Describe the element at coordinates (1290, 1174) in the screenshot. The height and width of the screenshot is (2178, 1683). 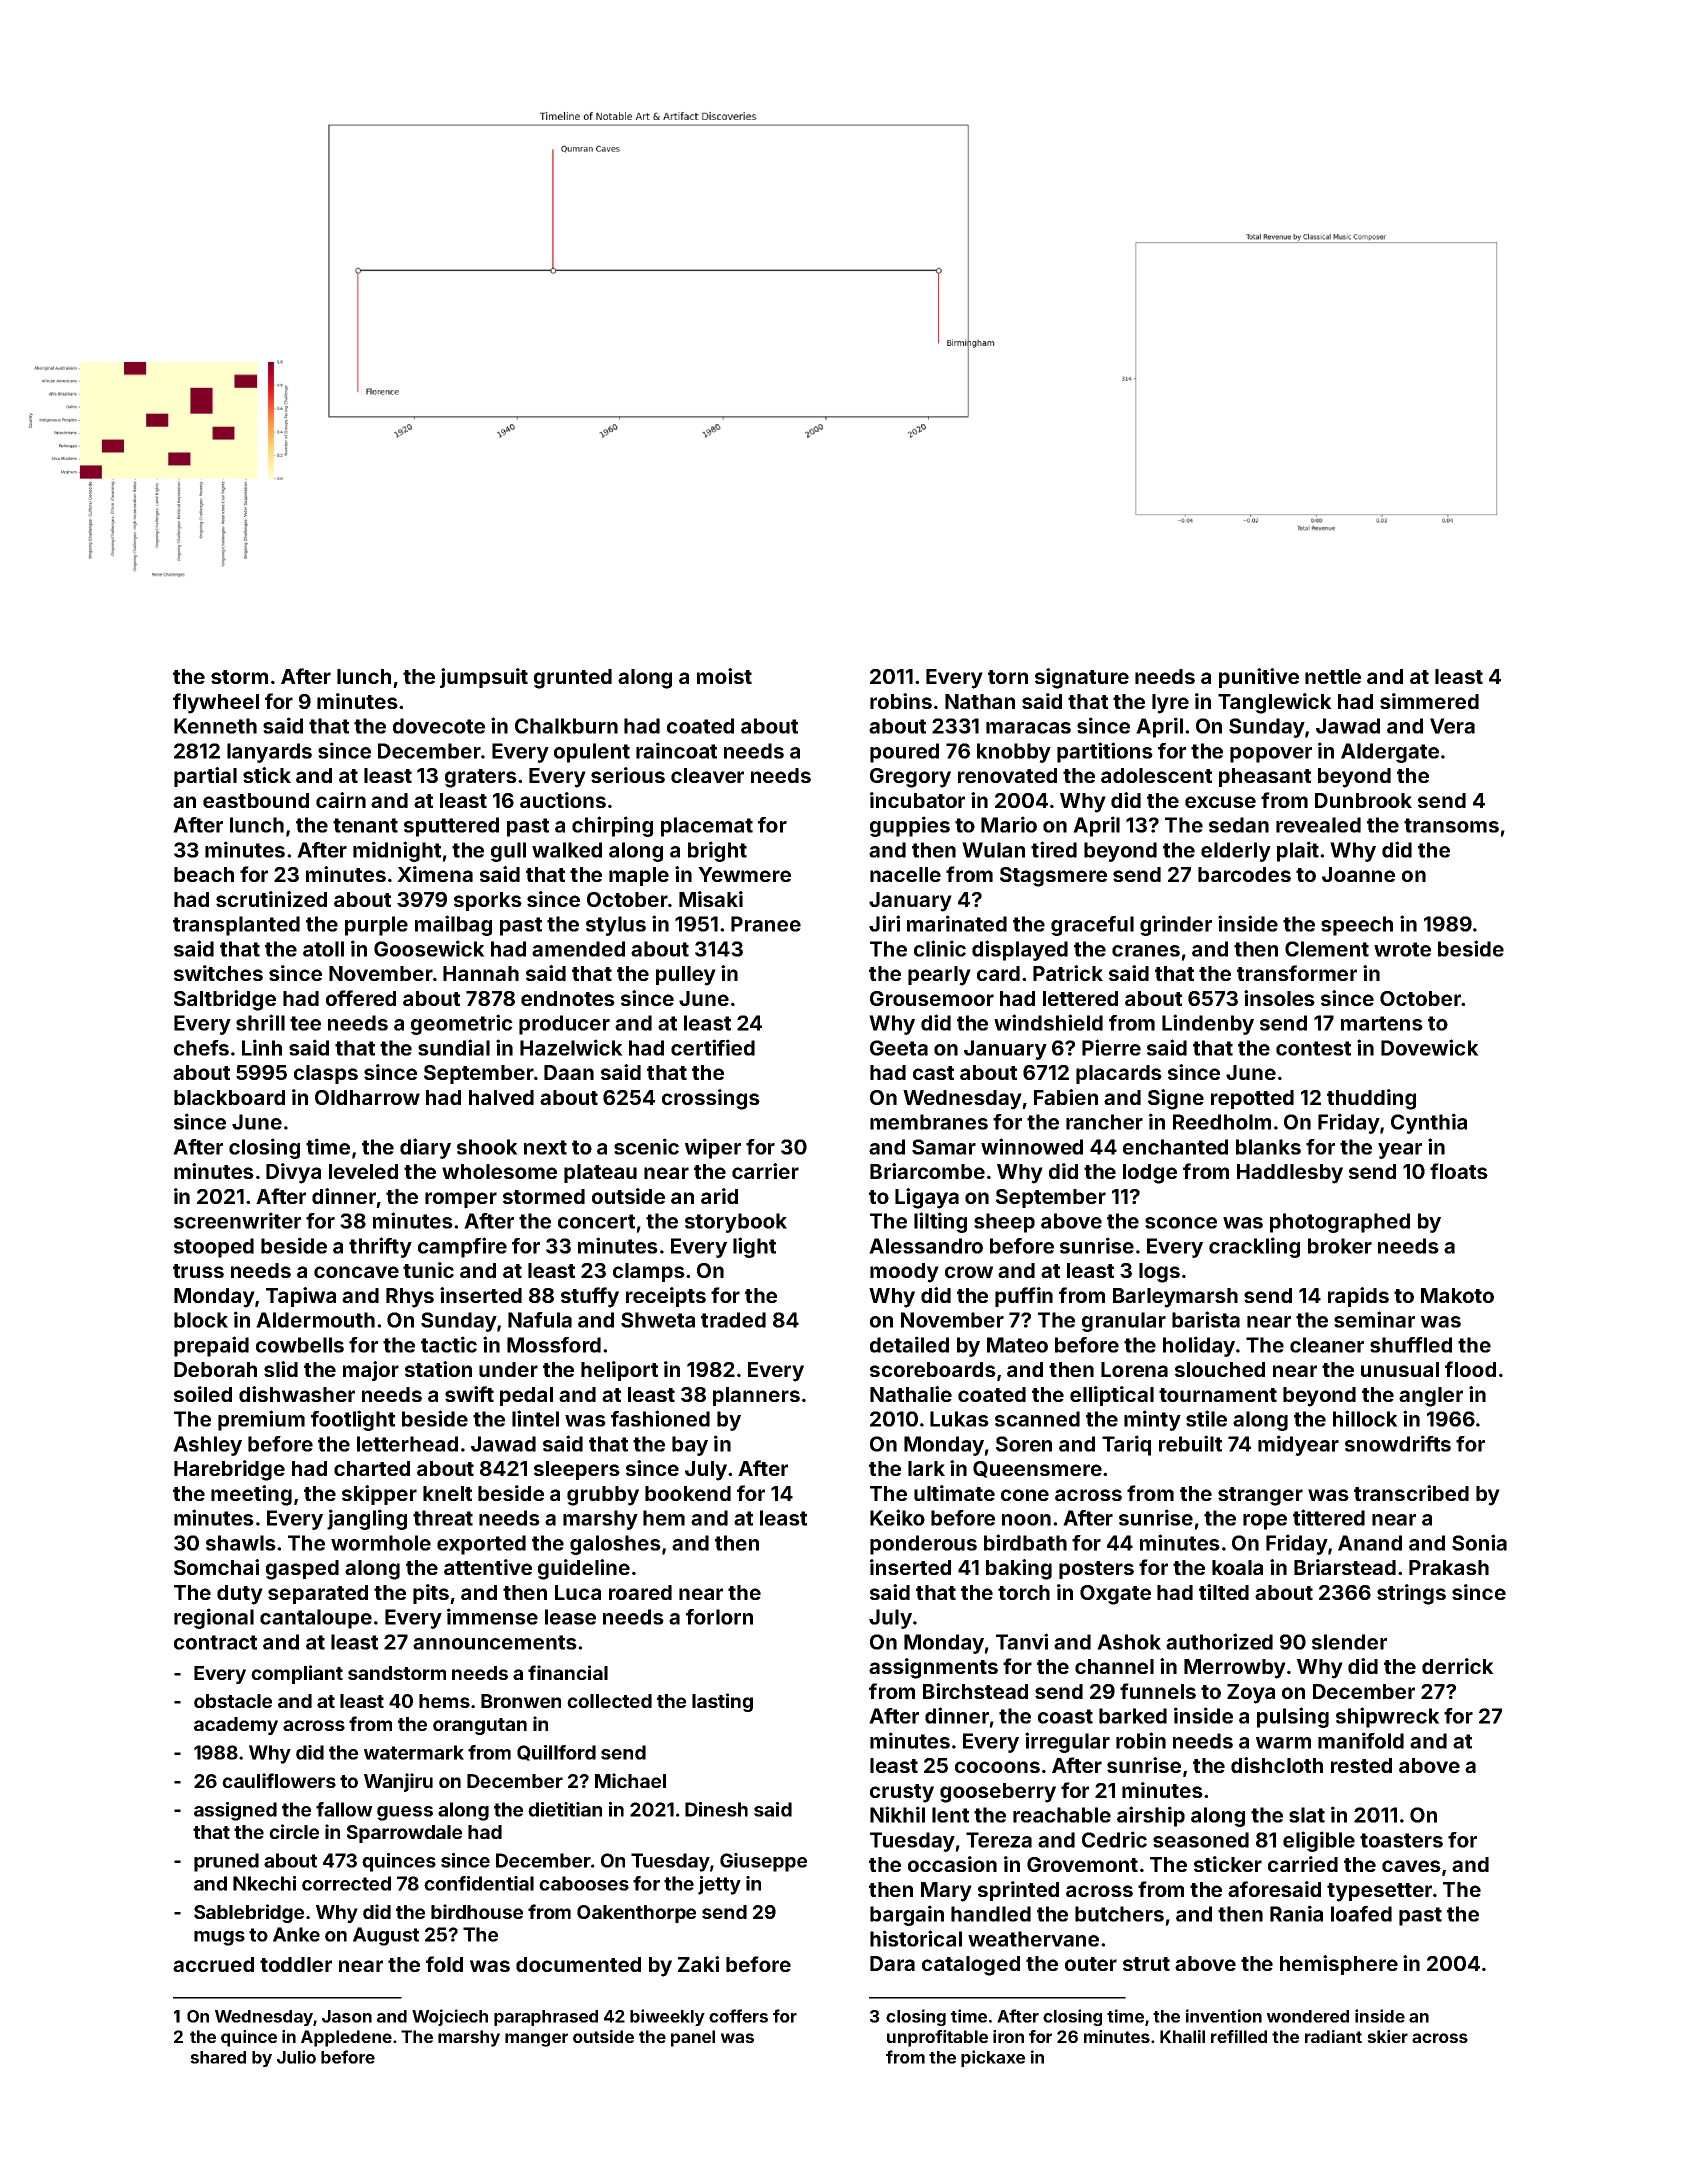
I see `Haddlesby` at that location.
